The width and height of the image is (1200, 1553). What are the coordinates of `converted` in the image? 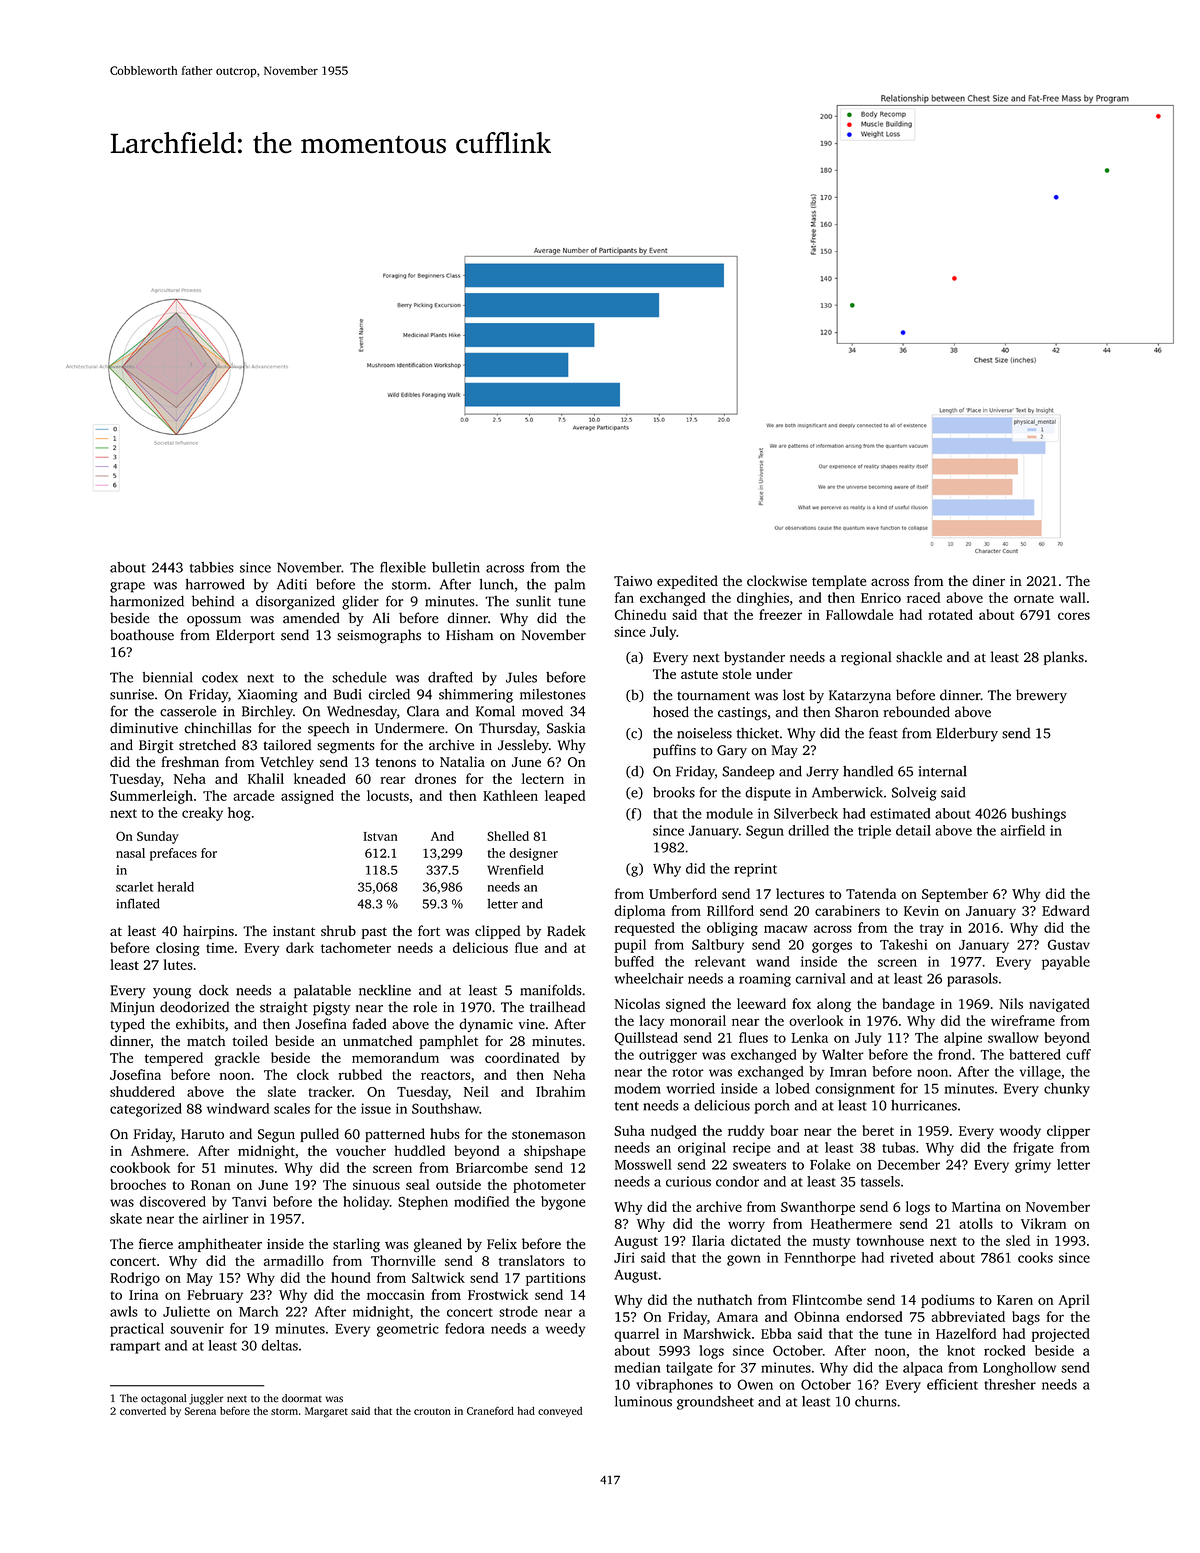 It's located at (143, 1411).
